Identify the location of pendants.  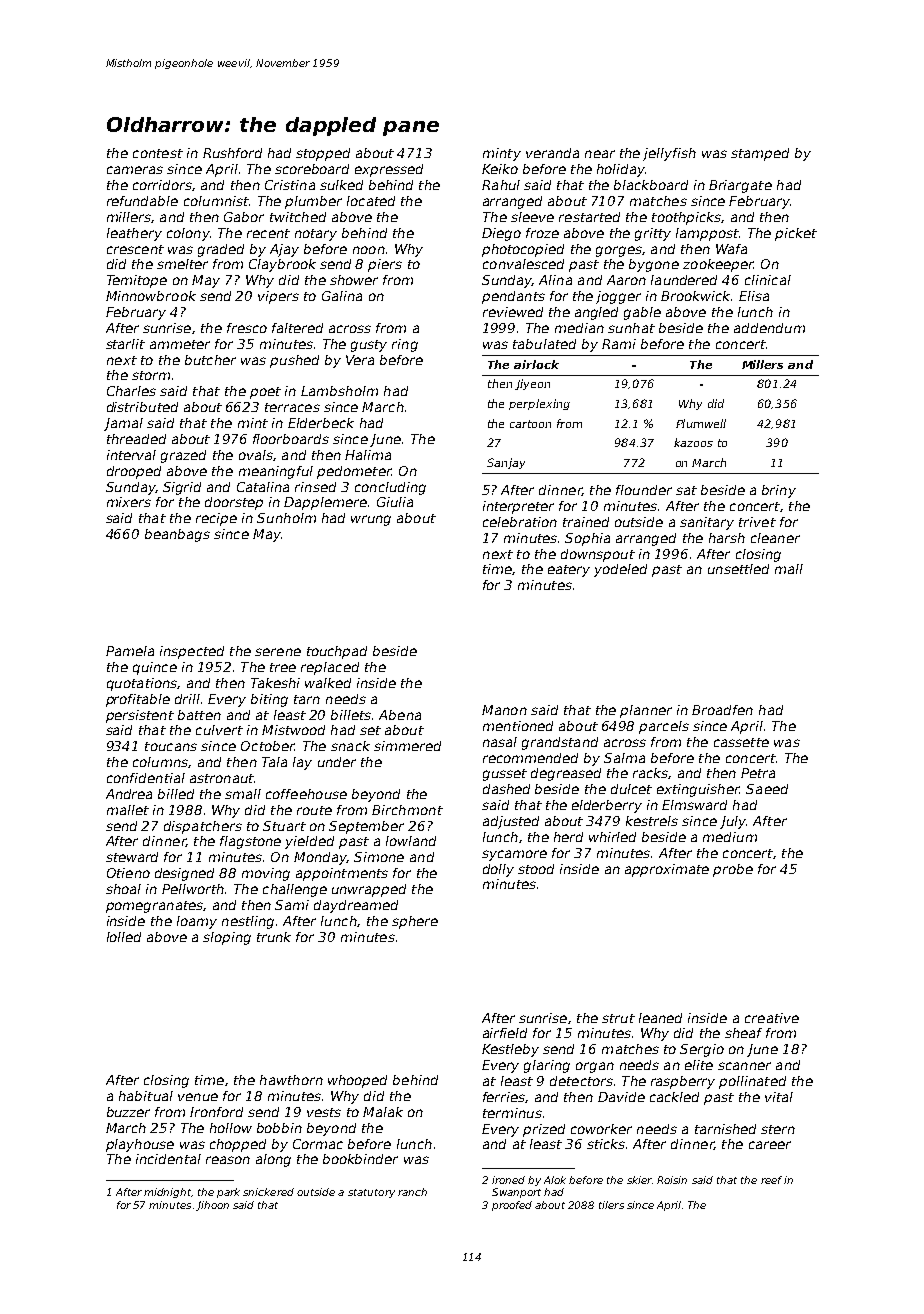
(513, 297).
